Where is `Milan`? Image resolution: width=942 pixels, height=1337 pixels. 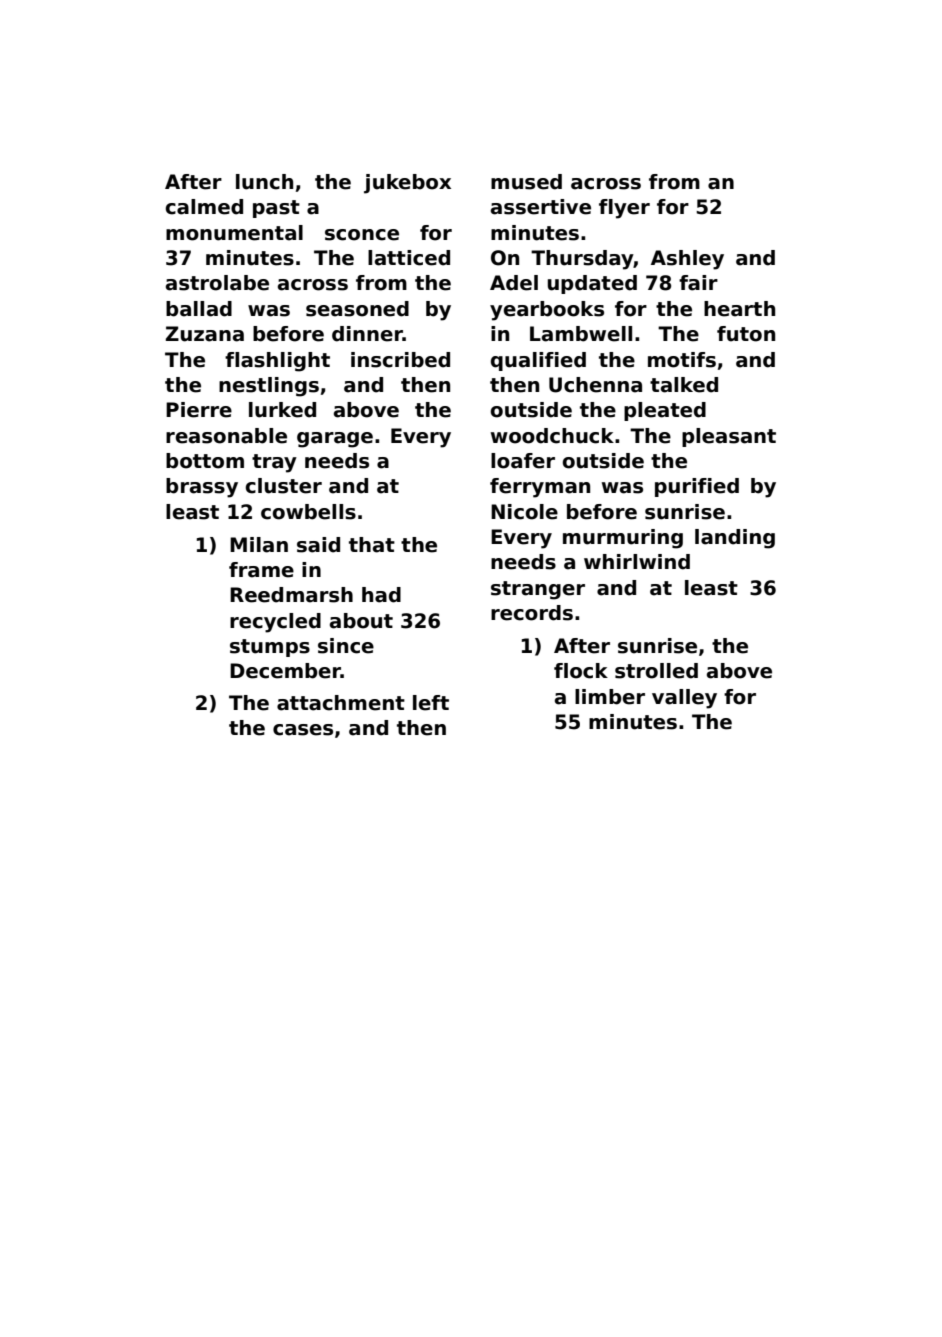
Milan is located at coordinates (259, 545).
